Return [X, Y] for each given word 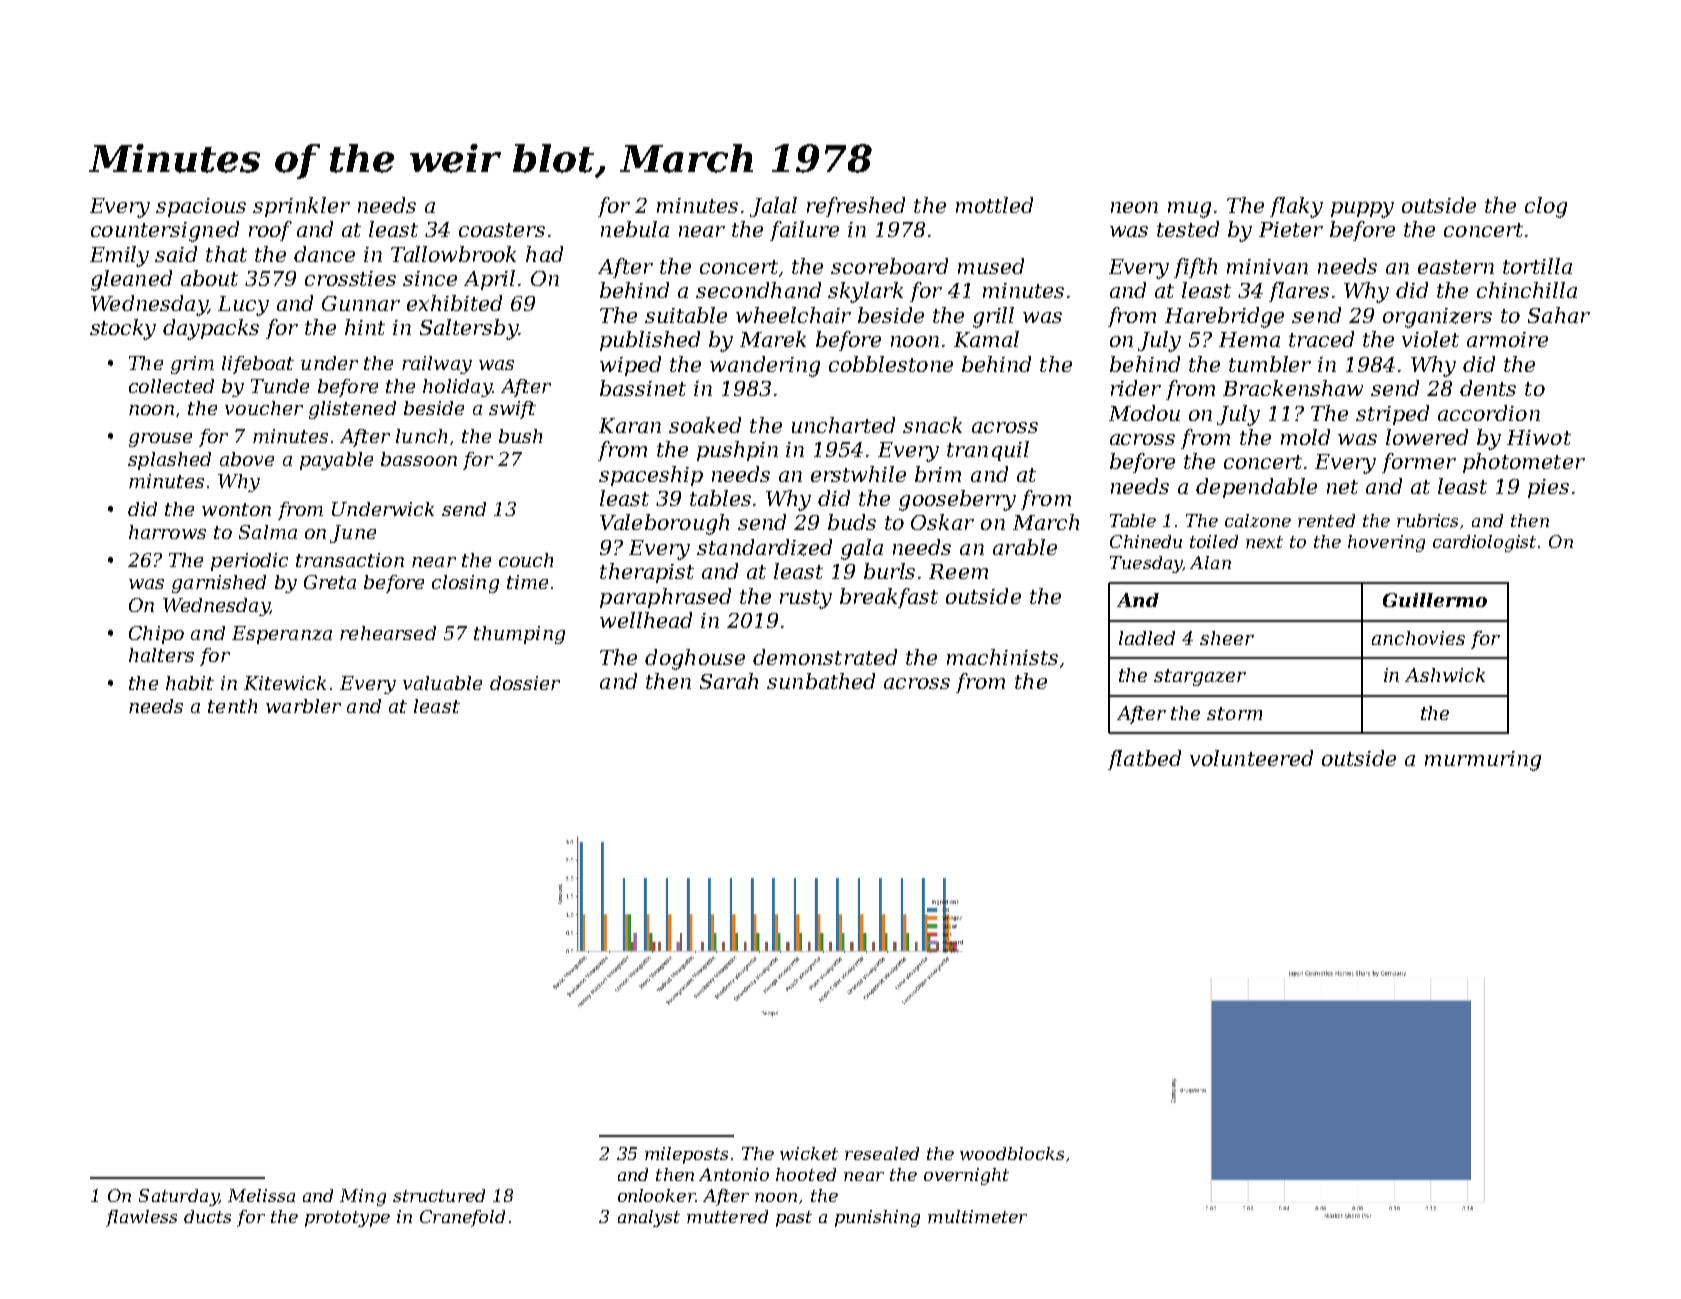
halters [161, 655]
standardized [764, 547]
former [1419, 463]
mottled [994, 205]
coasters [502, 230]
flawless [141, 1218]
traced [1321, 339]
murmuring [1483, 761]
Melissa [261, 1195]
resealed [882, 1153]
